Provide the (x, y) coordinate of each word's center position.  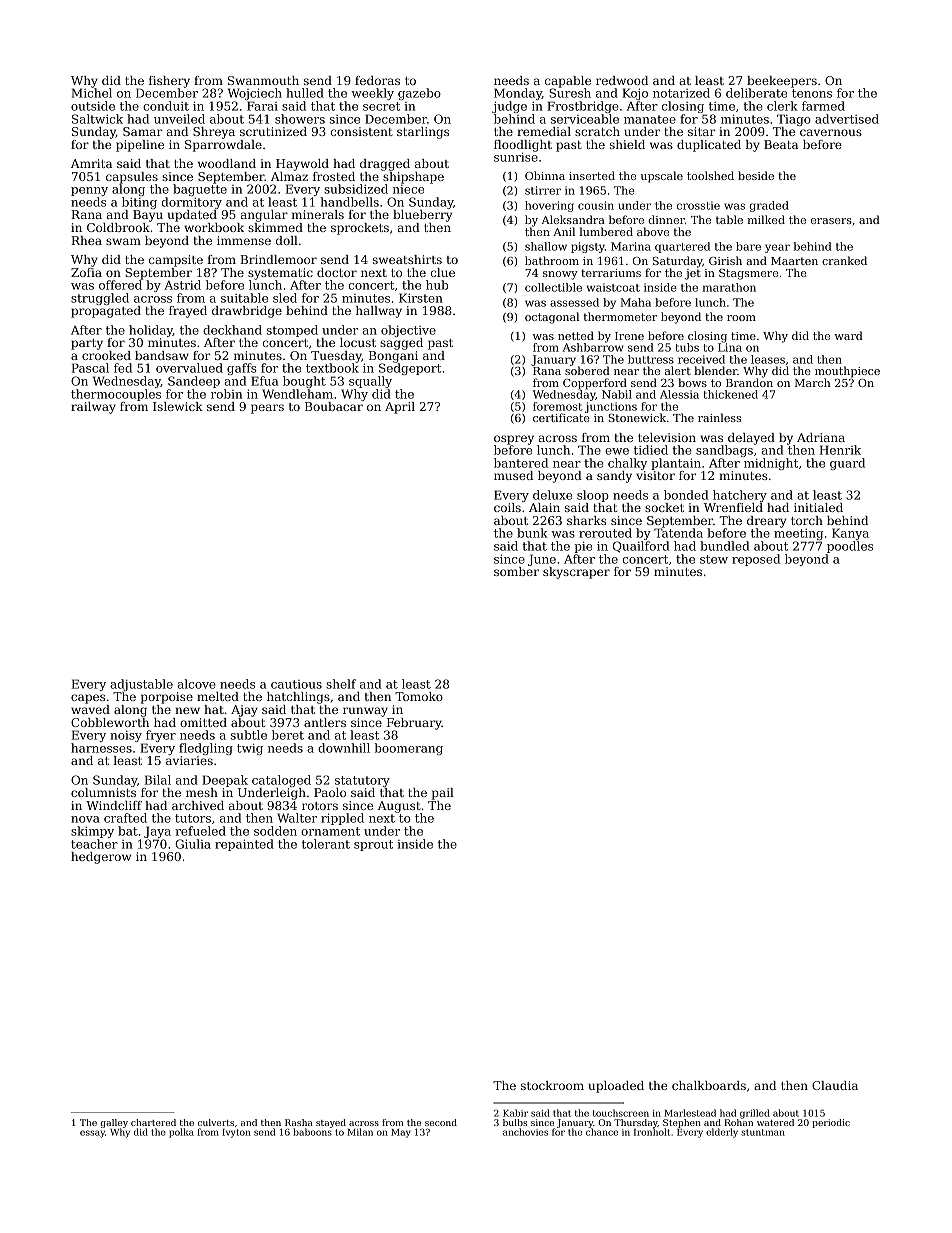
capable (568, 82)
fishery (169, 82)
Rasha (299, 1122)
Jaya (157, 832)
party (87, 344)
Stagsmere (748, 274)
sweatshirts (407, 259)
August (399, 807)
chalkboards (709, 1085)
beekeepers (782, 82)
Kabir (515, 1113)
